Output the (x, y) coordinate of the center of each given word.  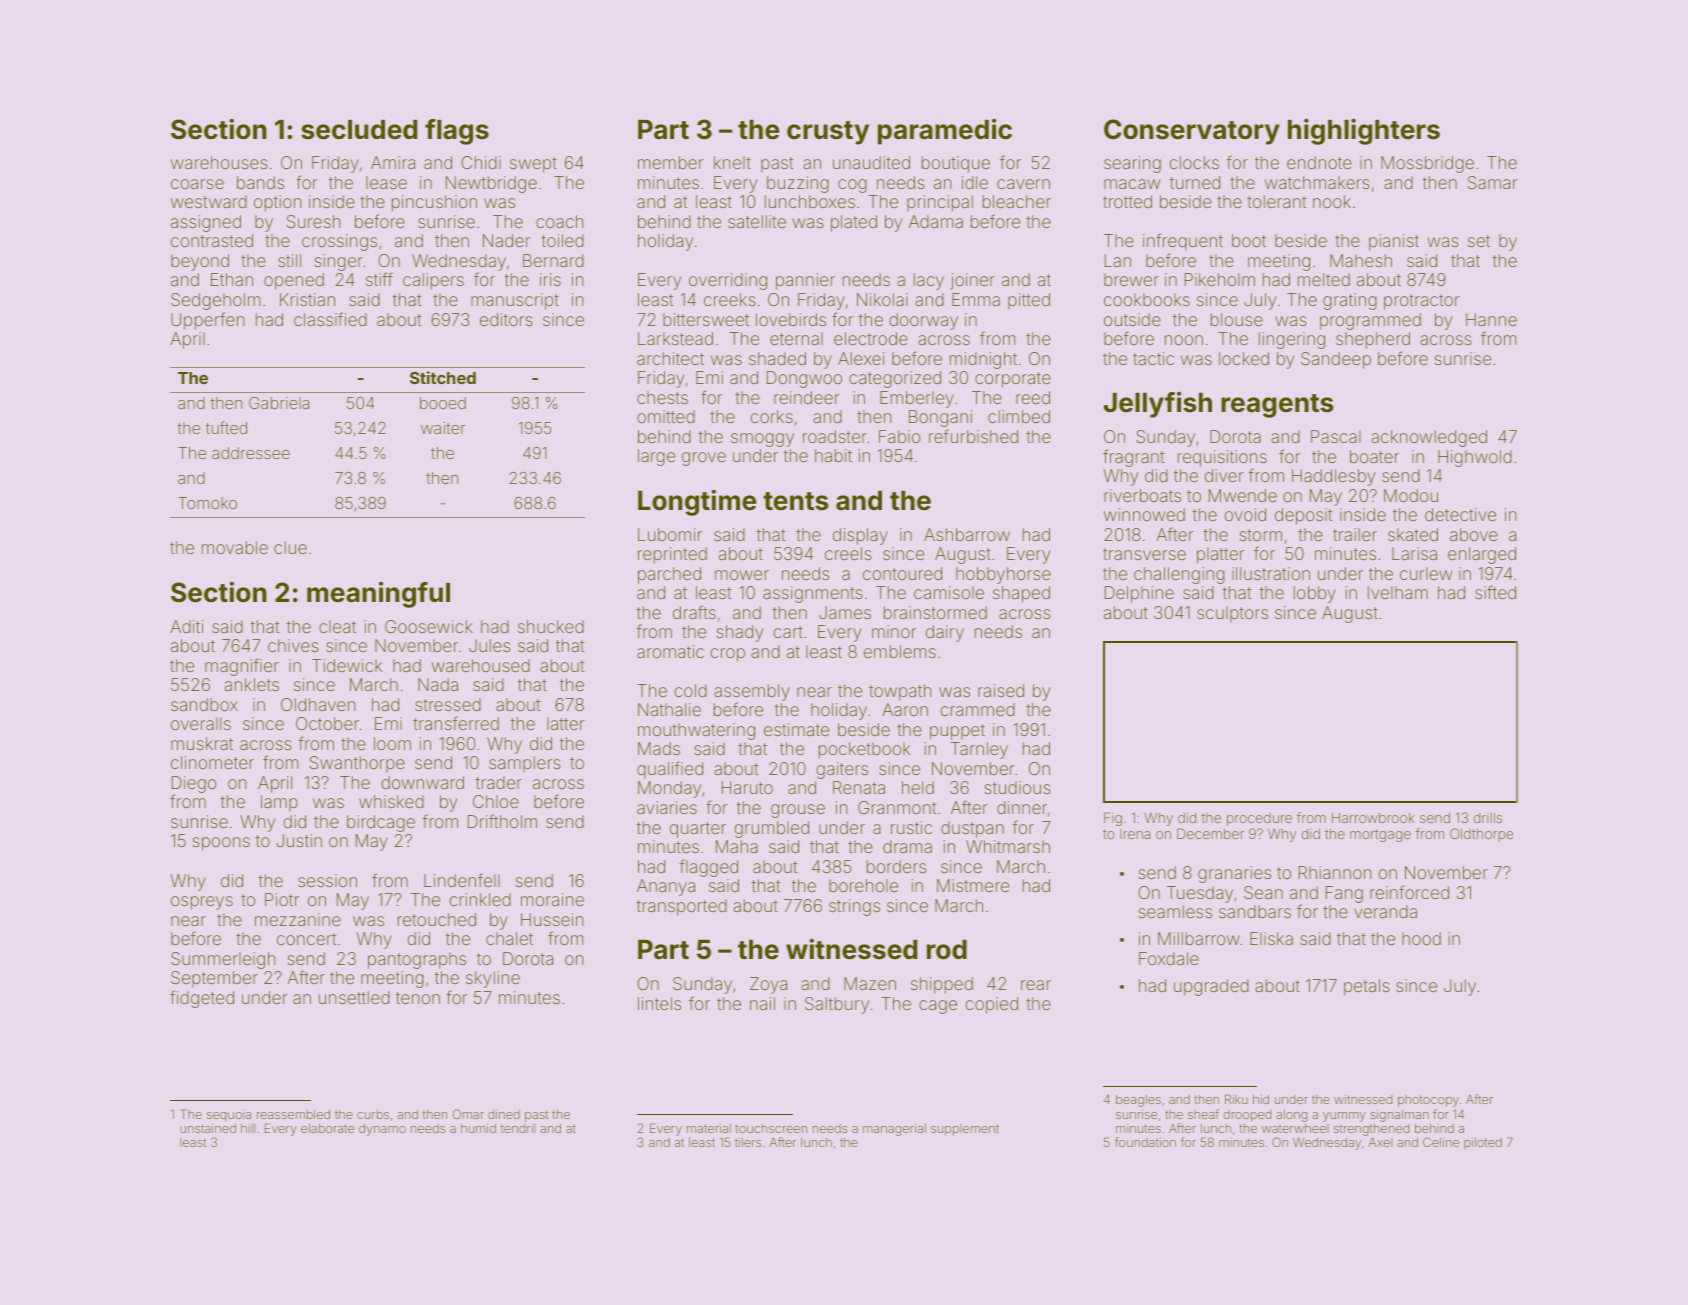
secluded (359, 130)
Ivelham (1398, 592)
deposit (1303, 516)
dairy (945, 633)
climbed (1019, 416)
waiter (443, 428)
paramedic (945, 132)
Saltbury (837, 1005)
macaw (1132, 184)
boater (1374, 456)
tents (796, 501)
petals (1367, 987)
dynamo (382, 1130)
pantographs (417, 960)
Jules (489, 645)
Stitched (443, 377)
